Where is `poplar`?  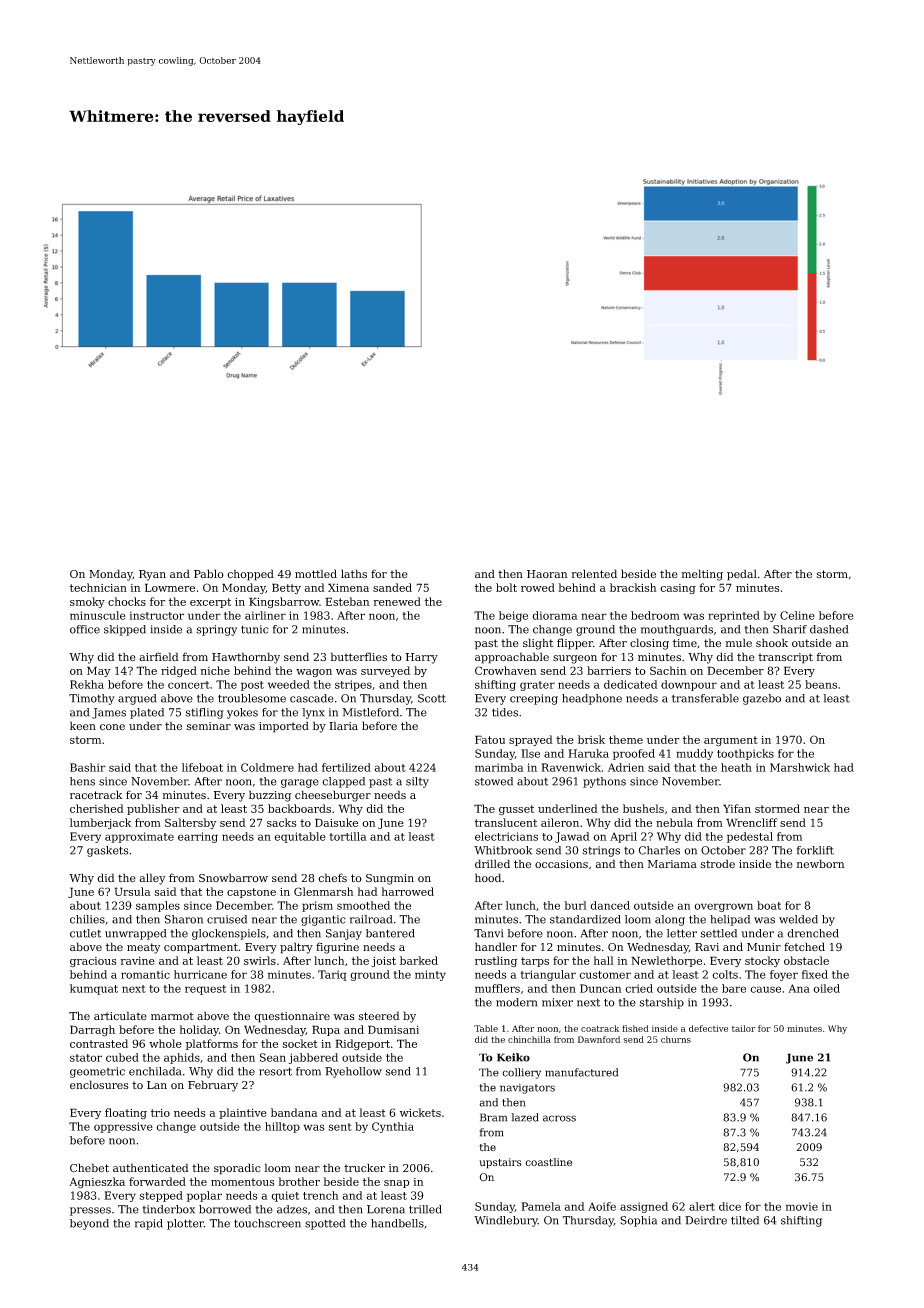 poplar is located at coordinates (204, 1196).
